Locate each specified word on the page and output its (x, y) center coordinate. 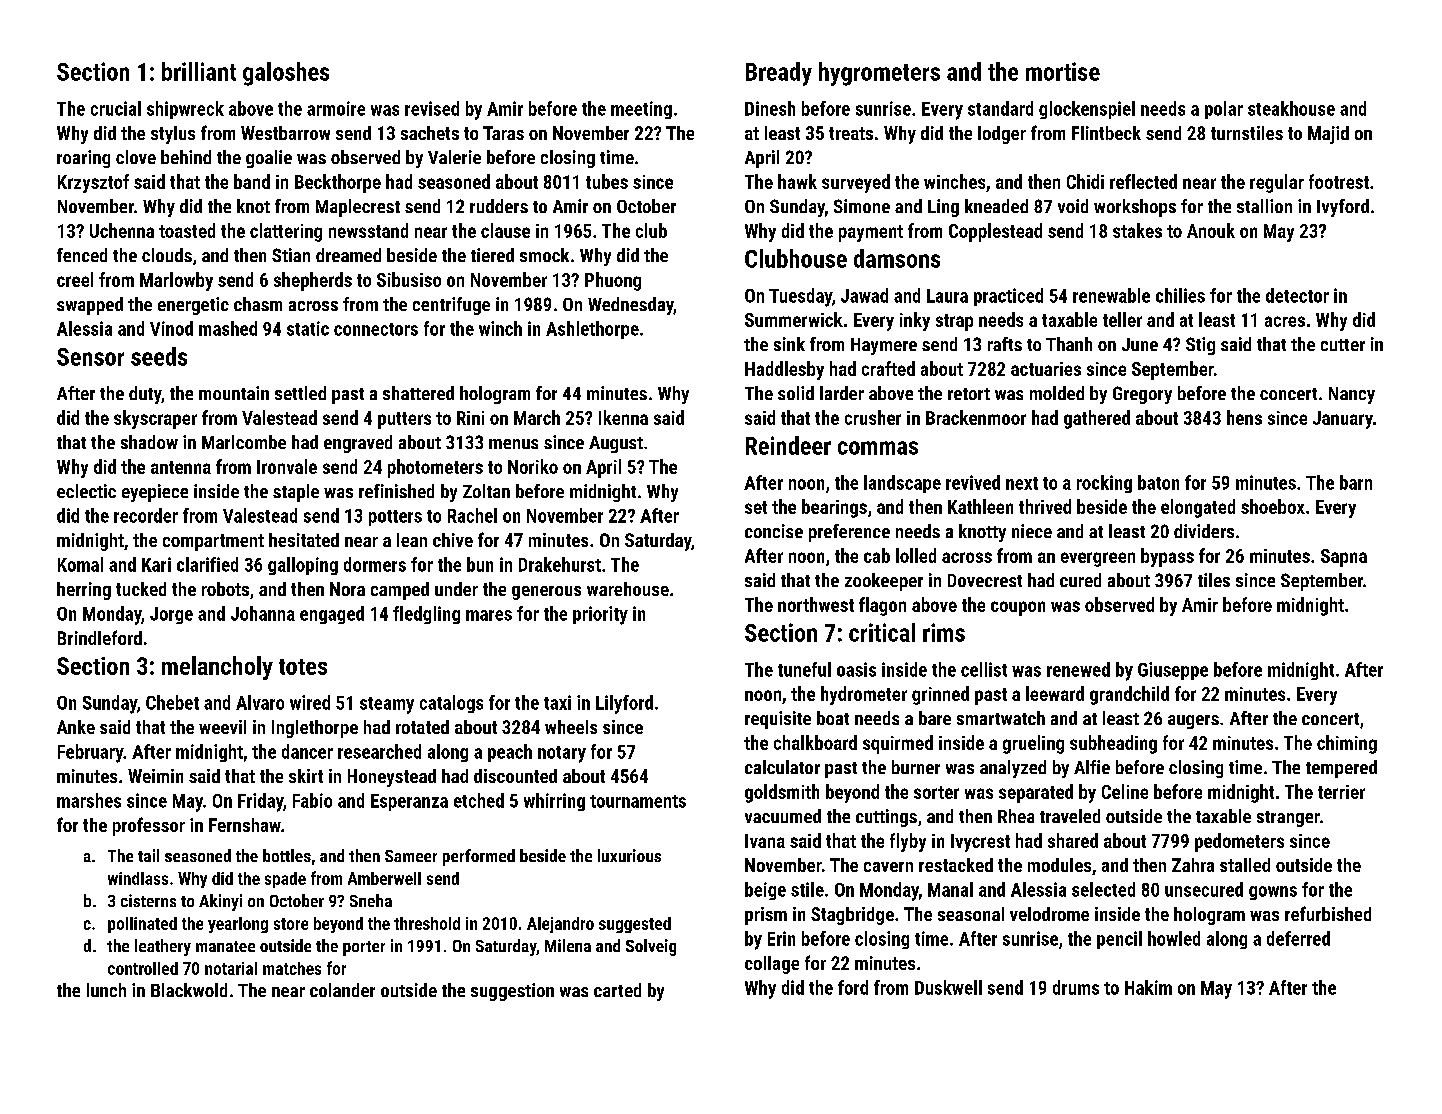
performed (479, 857)
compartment (213, 542)
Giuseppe (1173, 671)
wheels (571, 727)
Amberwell (384, 878)
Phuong (613, 281)
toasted (187, 230)
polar (1224, 110)
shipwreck (185, 110)
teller (1122, 319)
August (616, 444)
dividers (1204, 531)
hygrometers (879, 74)
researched (379, 751)
